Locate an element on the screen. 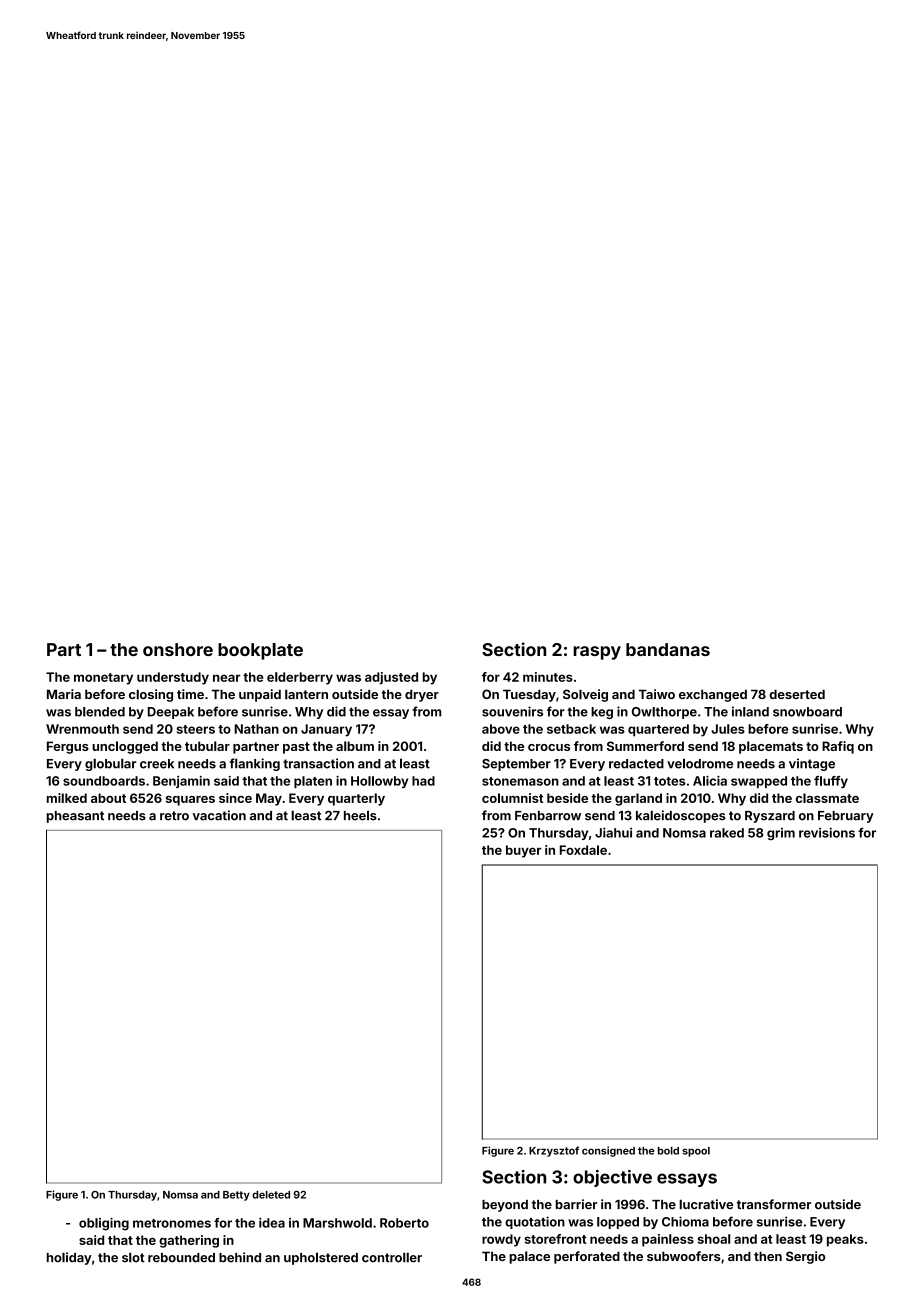 Image resolution: width=924 pixels, height=1308 pixels. bold is located at coordinates (668, 1151).
